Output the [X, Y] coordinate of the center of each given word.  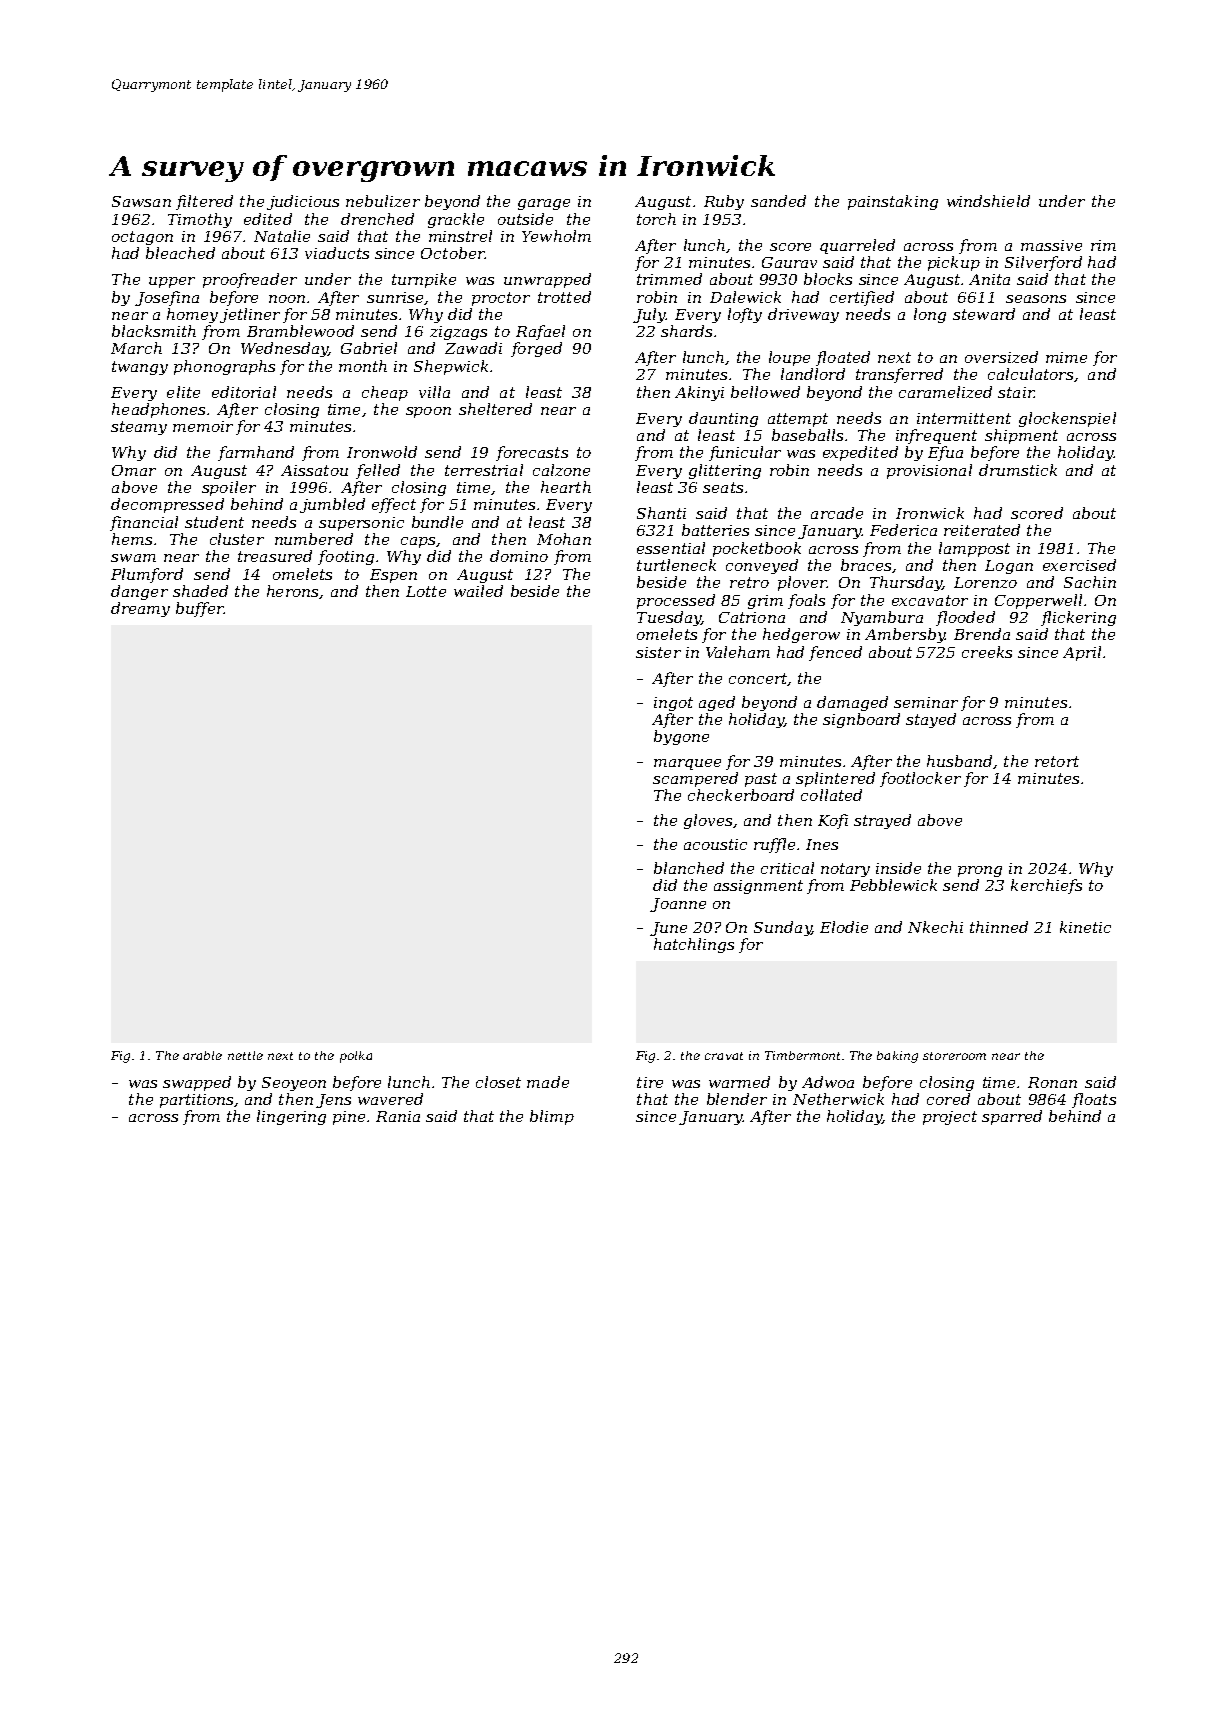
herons [292, 591]
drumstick [1018, 470]
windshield [988, 201]
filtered [204, 202]
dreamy [140, 609]
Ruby [724, 202]
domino [519, 556]
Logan [1009, 567]
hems [132, 539]
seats [723, 487]
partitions [197, 1101]
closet [498, 1082]
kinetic [1085, 927]
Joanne [678, 905]
